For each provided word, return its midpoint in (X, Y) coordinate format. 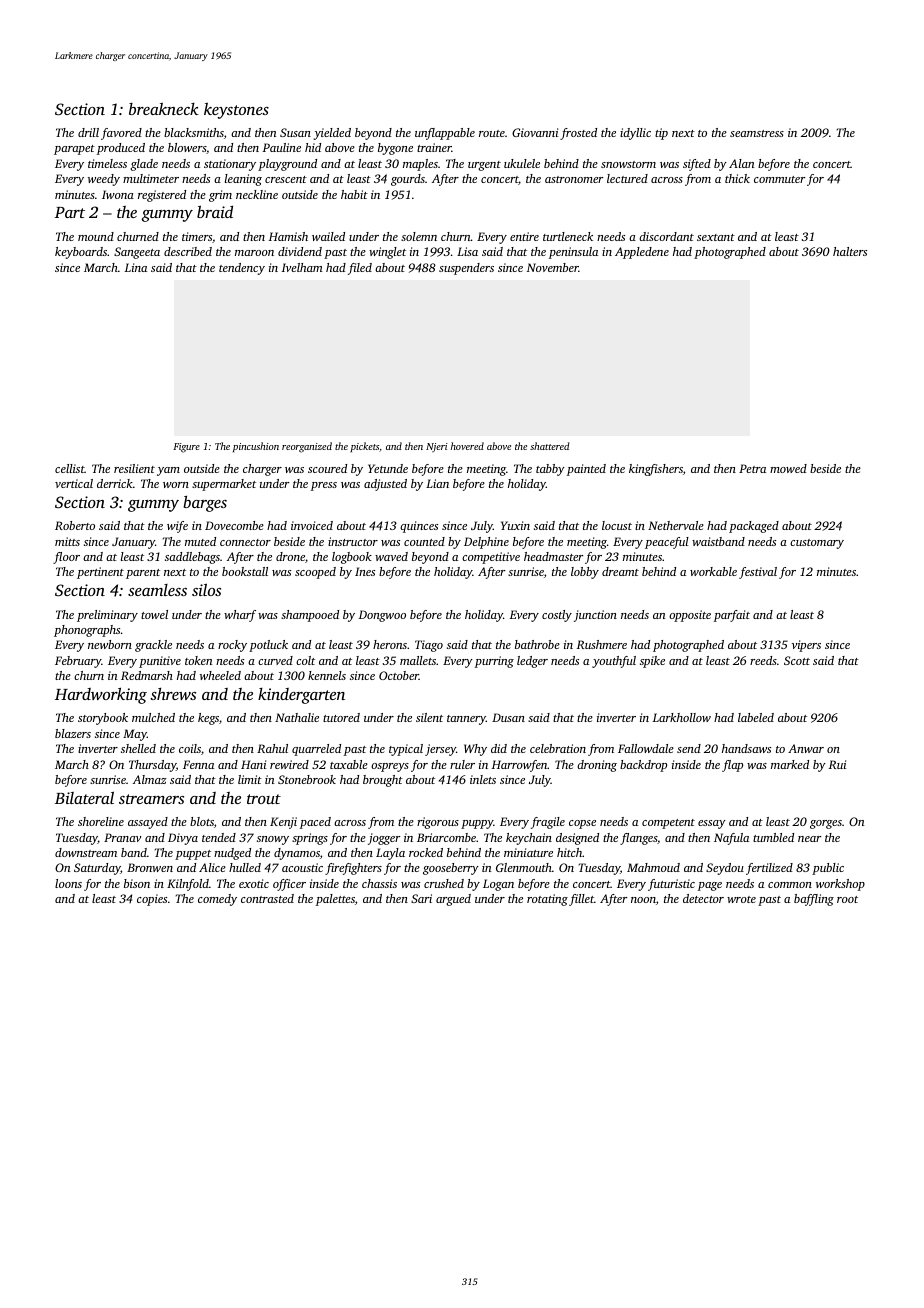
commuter (779, 179)
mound (96, 236)
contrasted (267, 898)
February (78, 662)
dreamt (620, 571)
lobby (585, 573)
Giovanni (535, 132)
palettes (335, 900)
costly (557, 616)
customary (817, 544)
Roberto (75, 525)
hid (313, 147)
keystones (236, 110)
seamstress (757, 133)
